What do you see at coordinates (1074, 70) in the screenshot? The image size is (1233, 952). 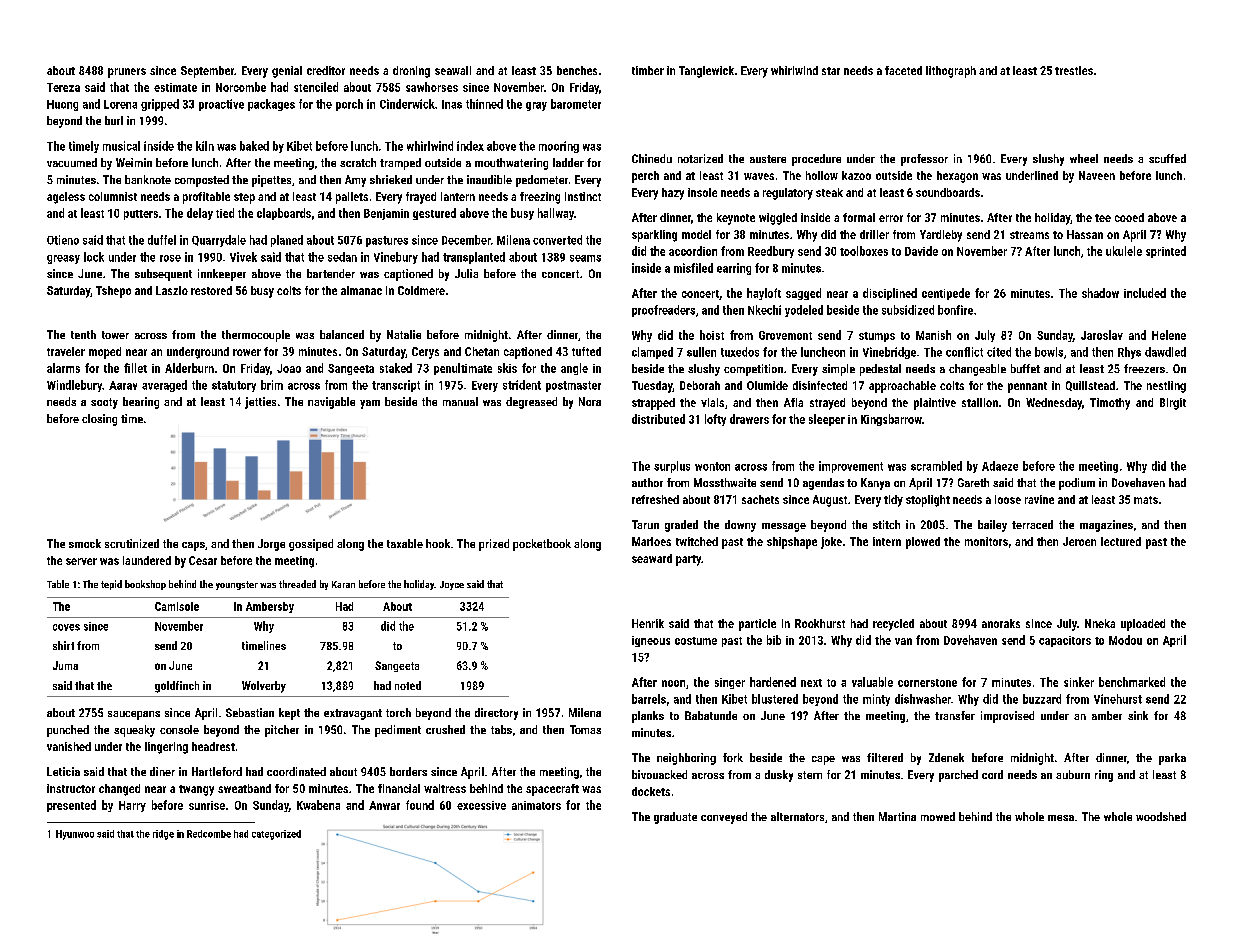 I see `trestles` at bounding box center [1074, 70].
